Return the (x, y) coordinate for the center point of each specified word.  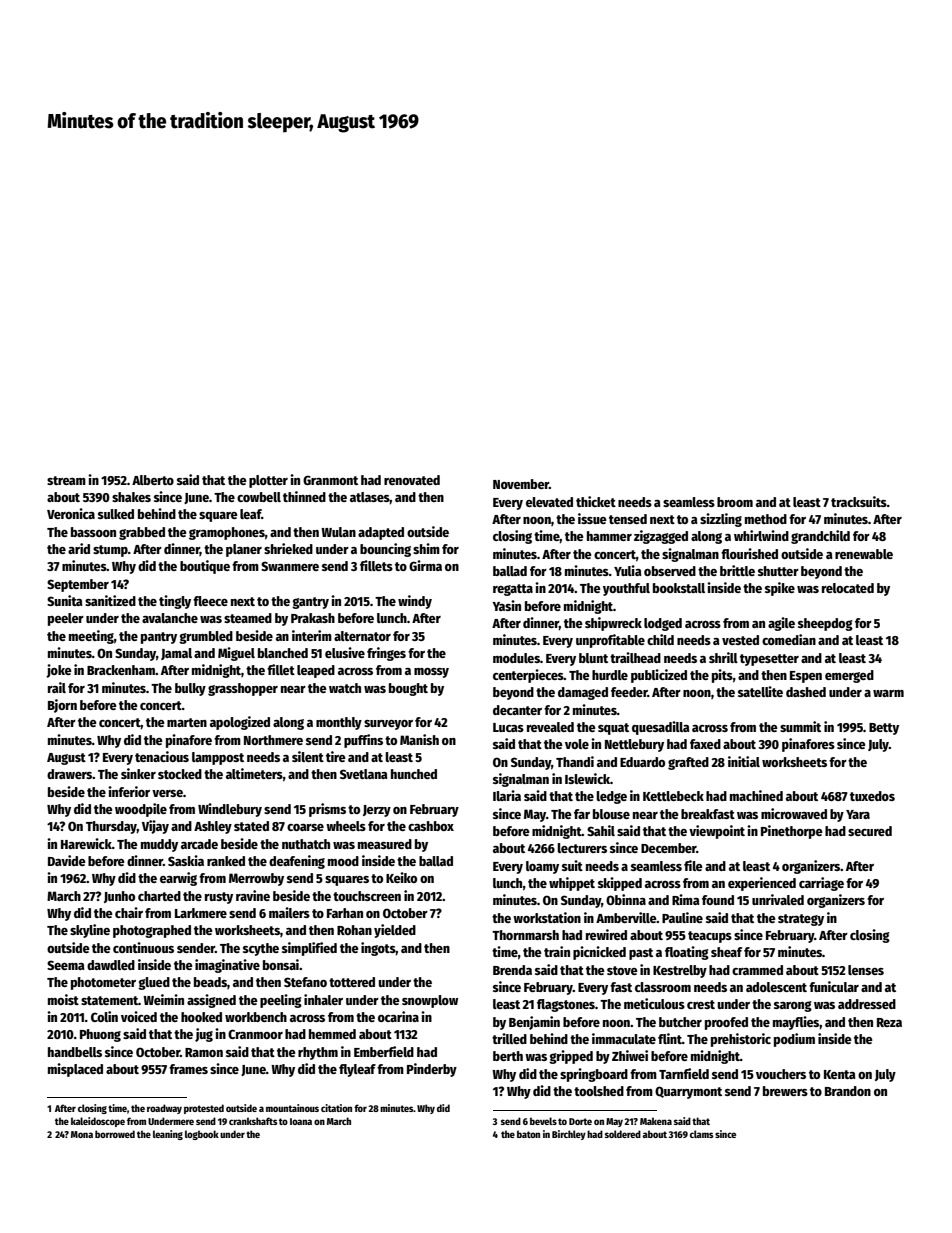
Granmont (330, 480)
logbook (202, 1135)
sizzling (721, 520)
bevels (543, 1121)
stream (66, 480)
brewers (785, 1091)
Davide (67, 860)
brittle (737, 570)
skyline (90, 931)
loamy (542, 867)
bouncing (385, 550)
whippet (572, 884)
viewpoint (717, 832)
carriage (821, 884)
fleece (210, 601)
